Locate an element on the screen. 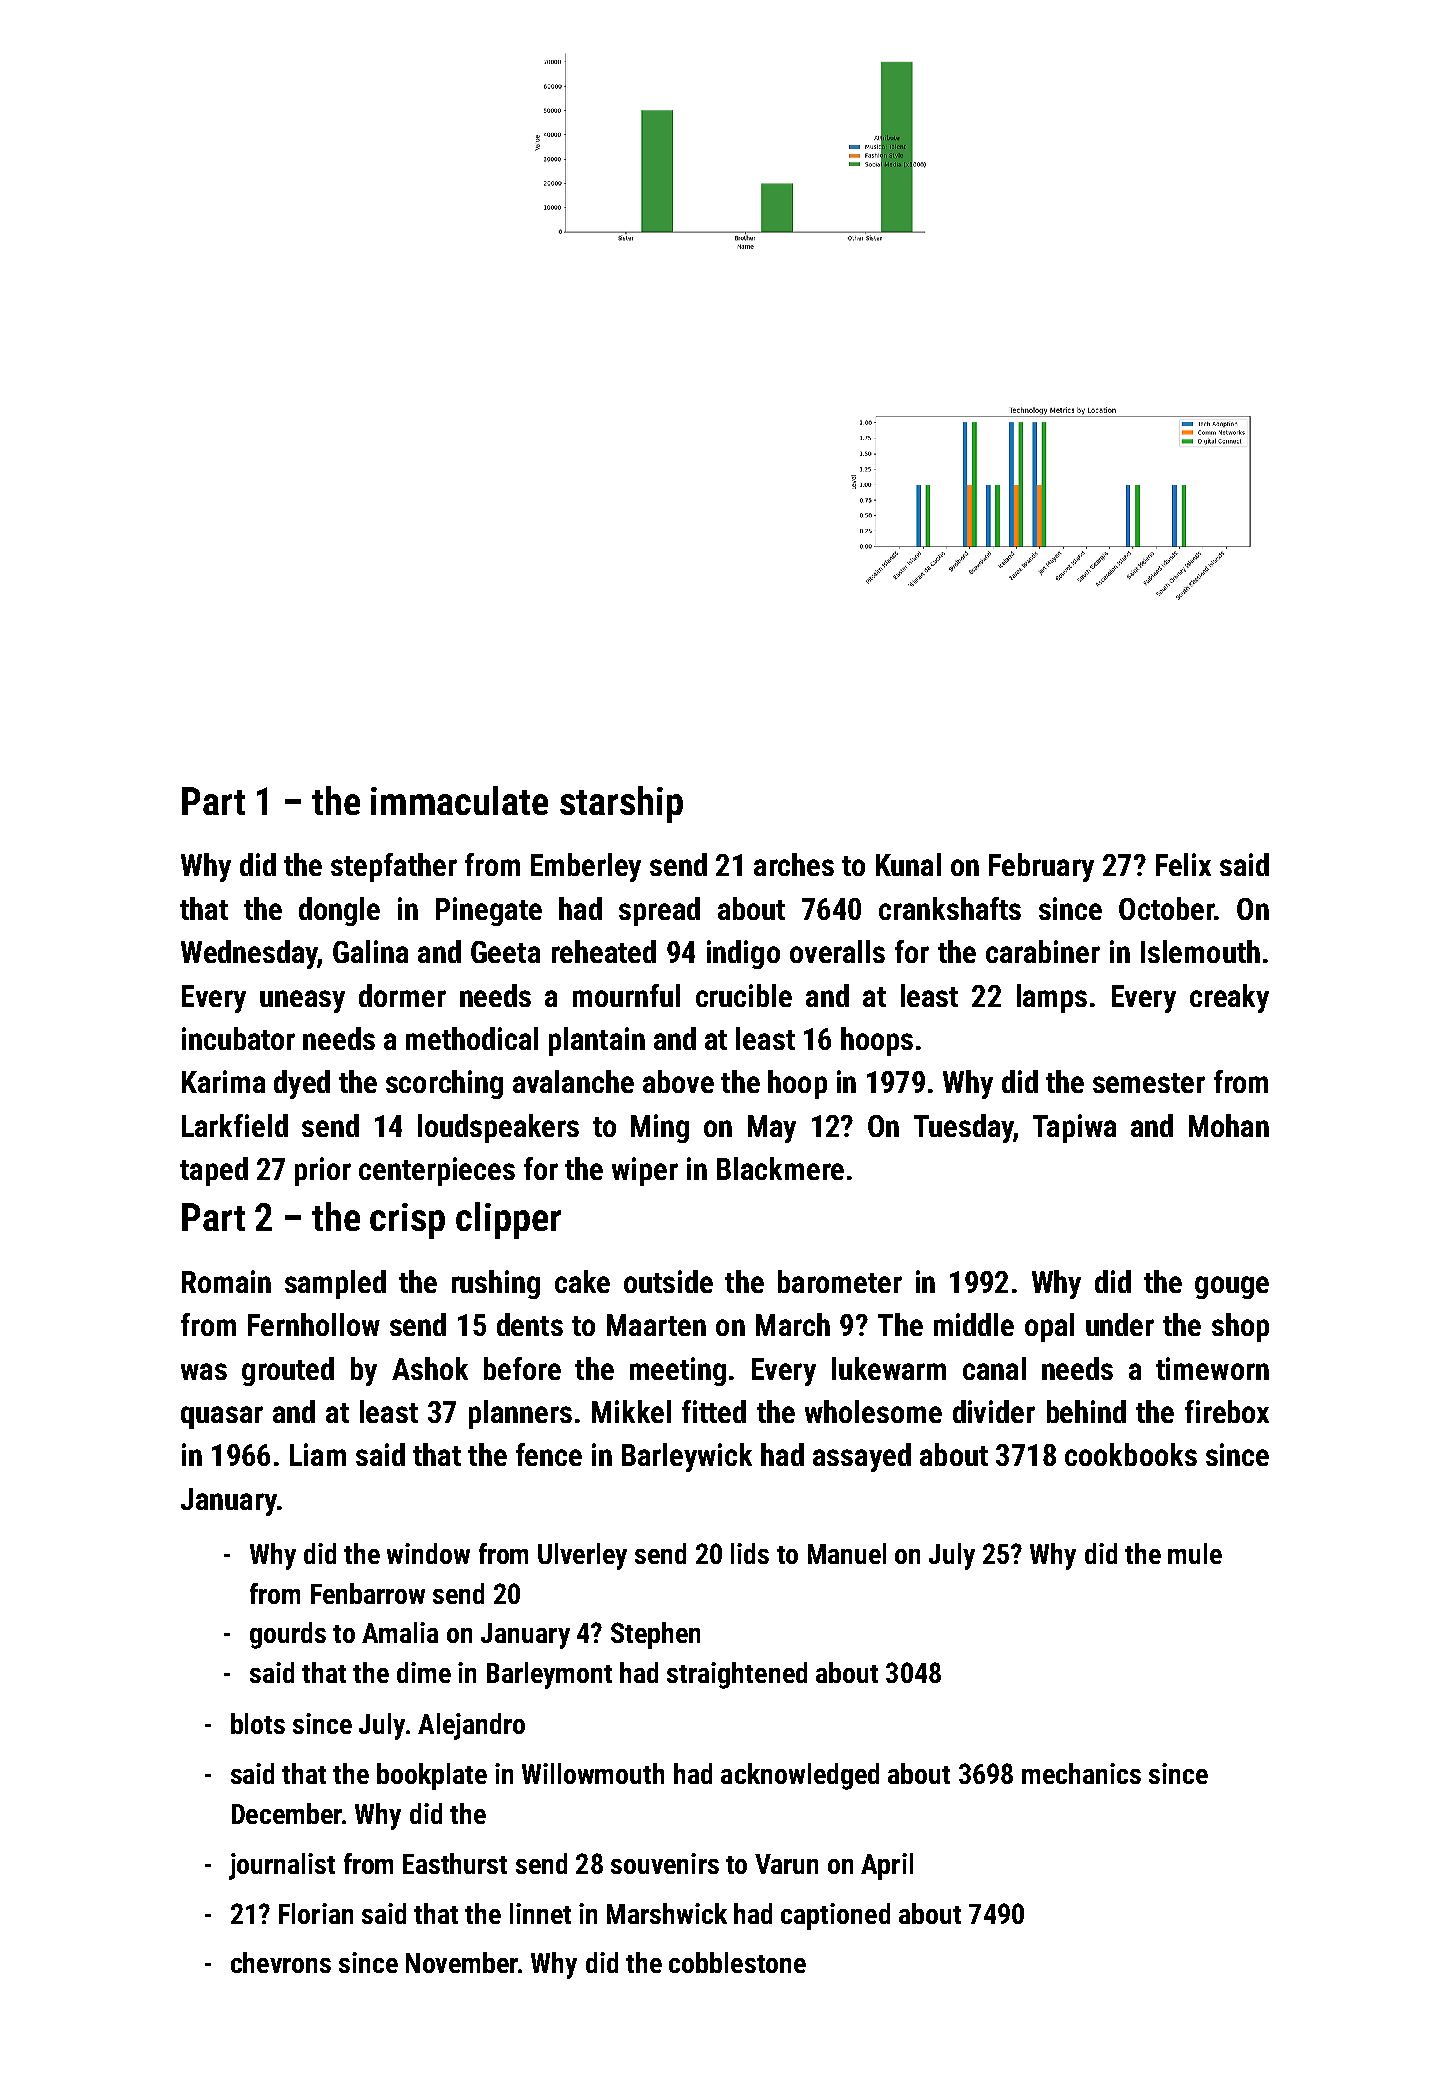 This screenshot has width=1450, height=2100. Ulverley is located at coordinates (582, 1556).
